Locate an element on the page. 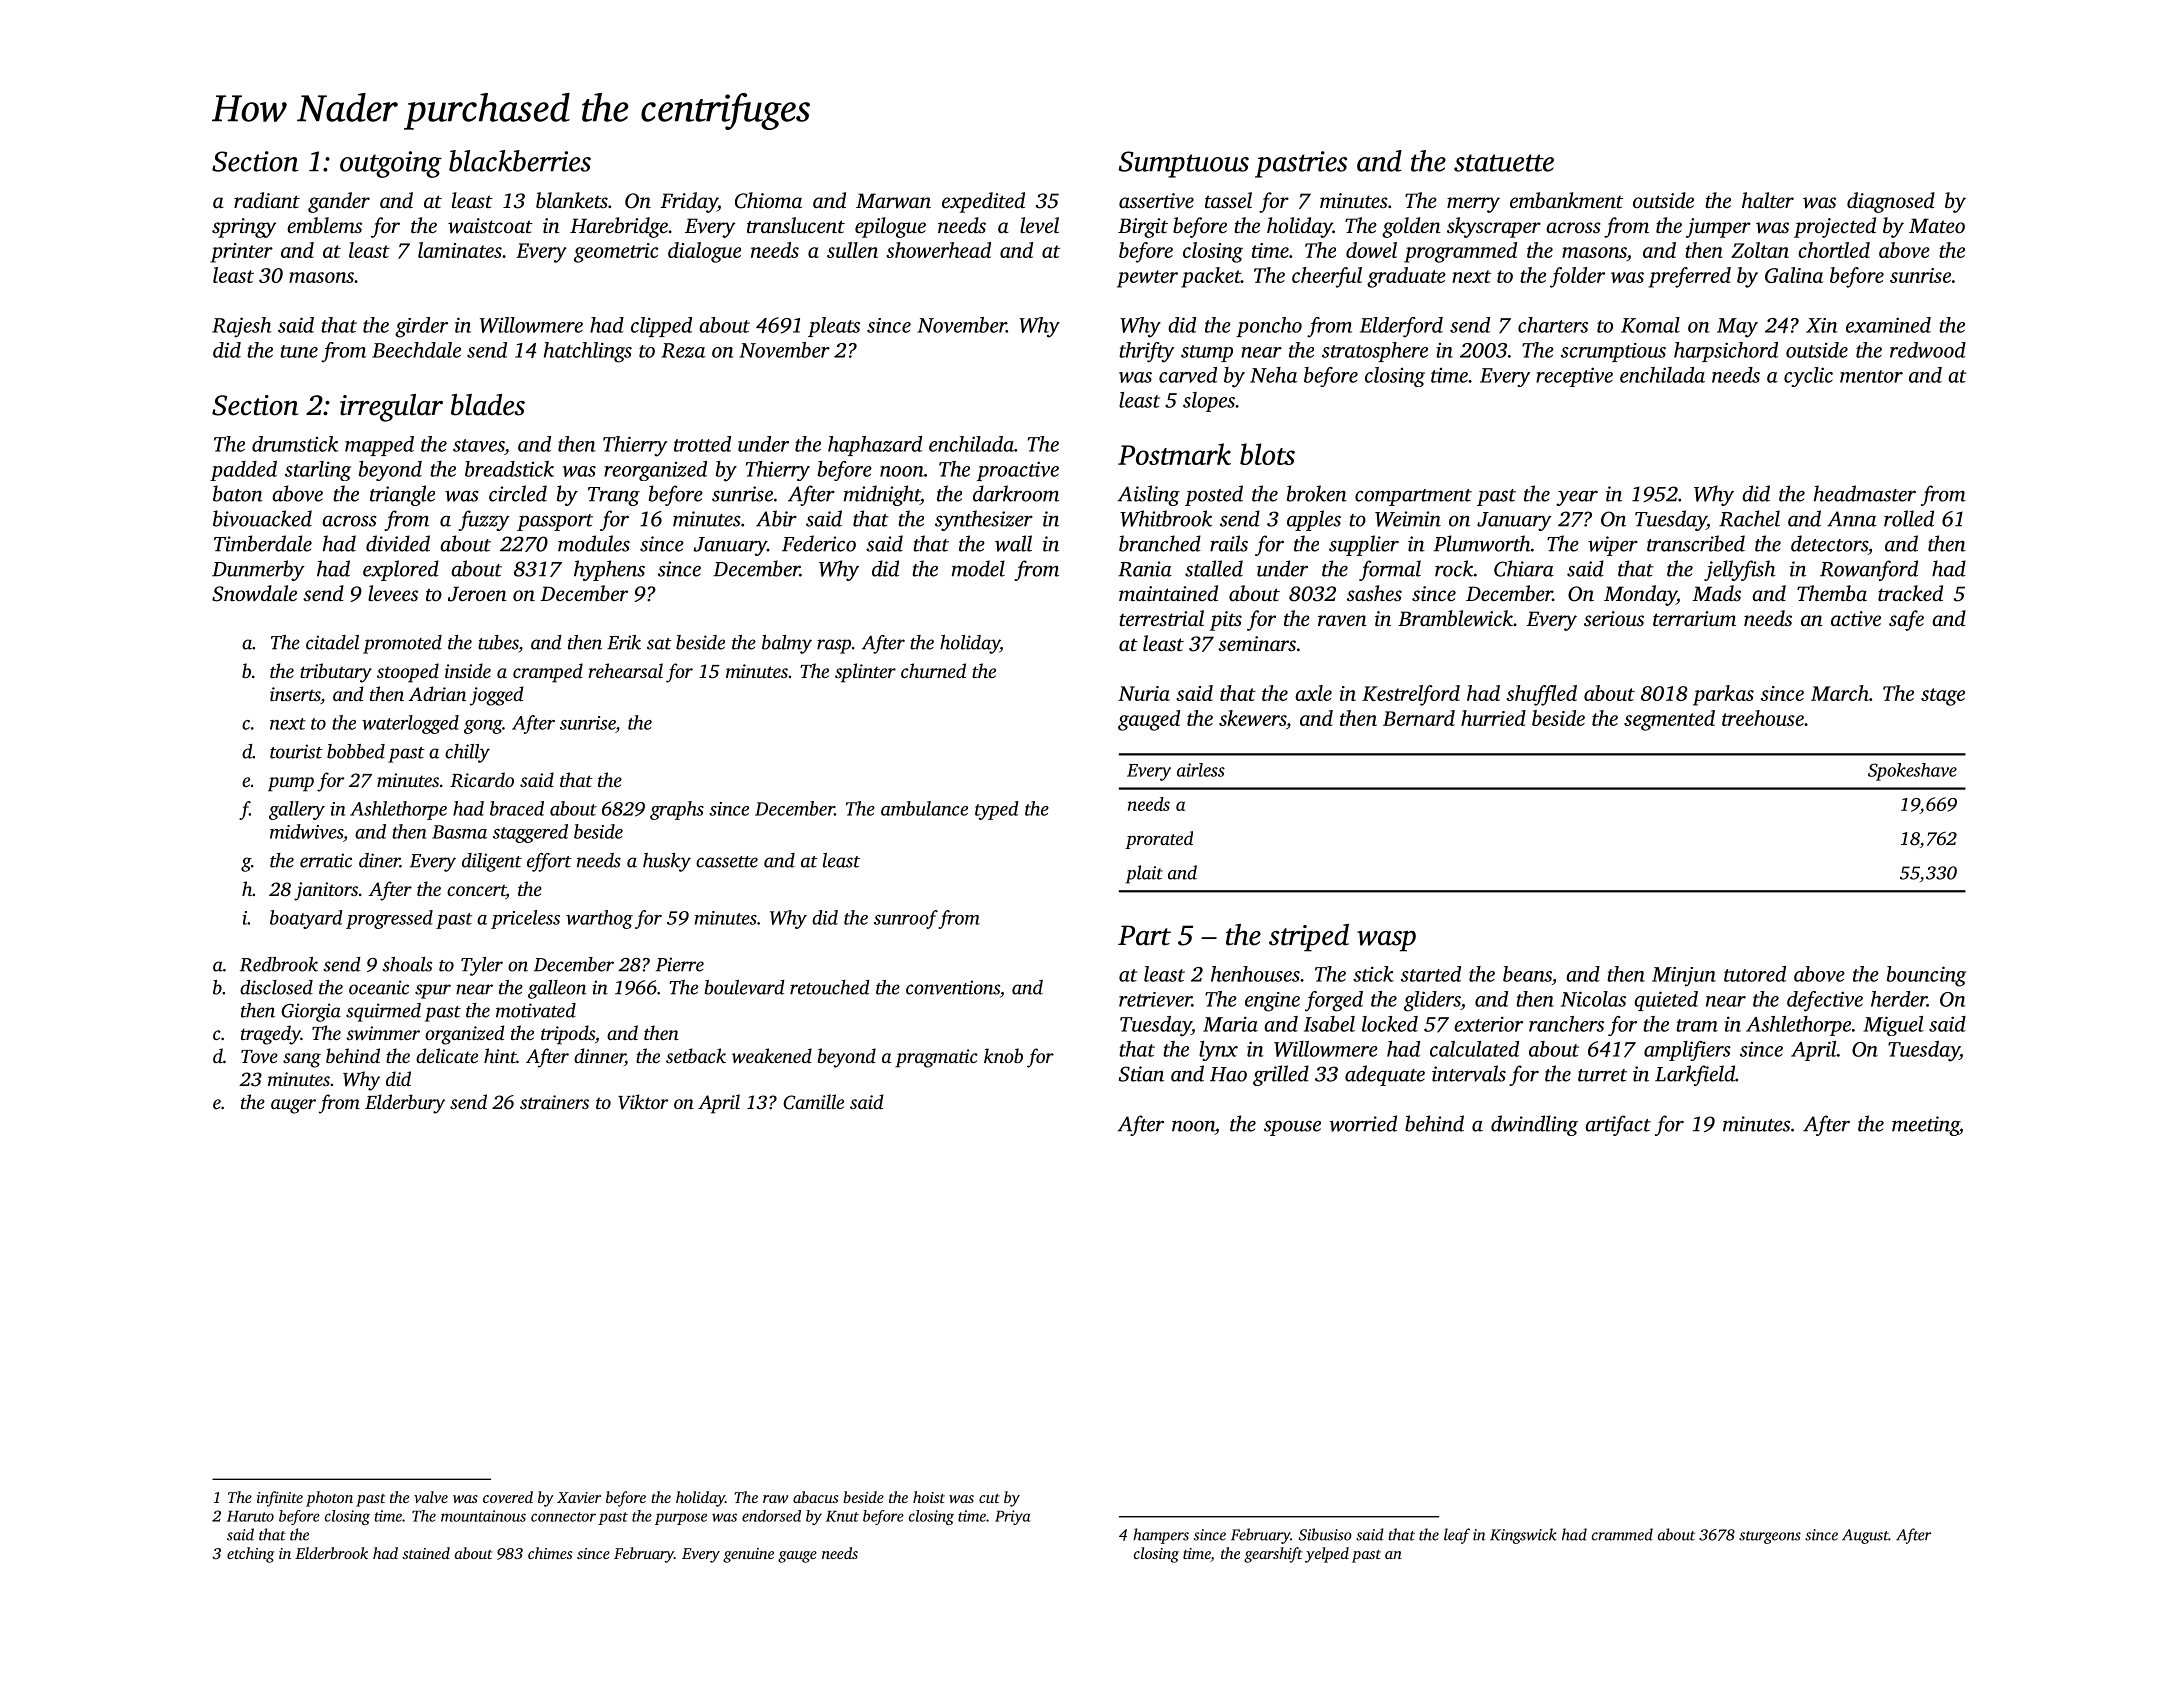 The image size is (2178, 1683). Birgit is located at coordinates (1143, 228).
